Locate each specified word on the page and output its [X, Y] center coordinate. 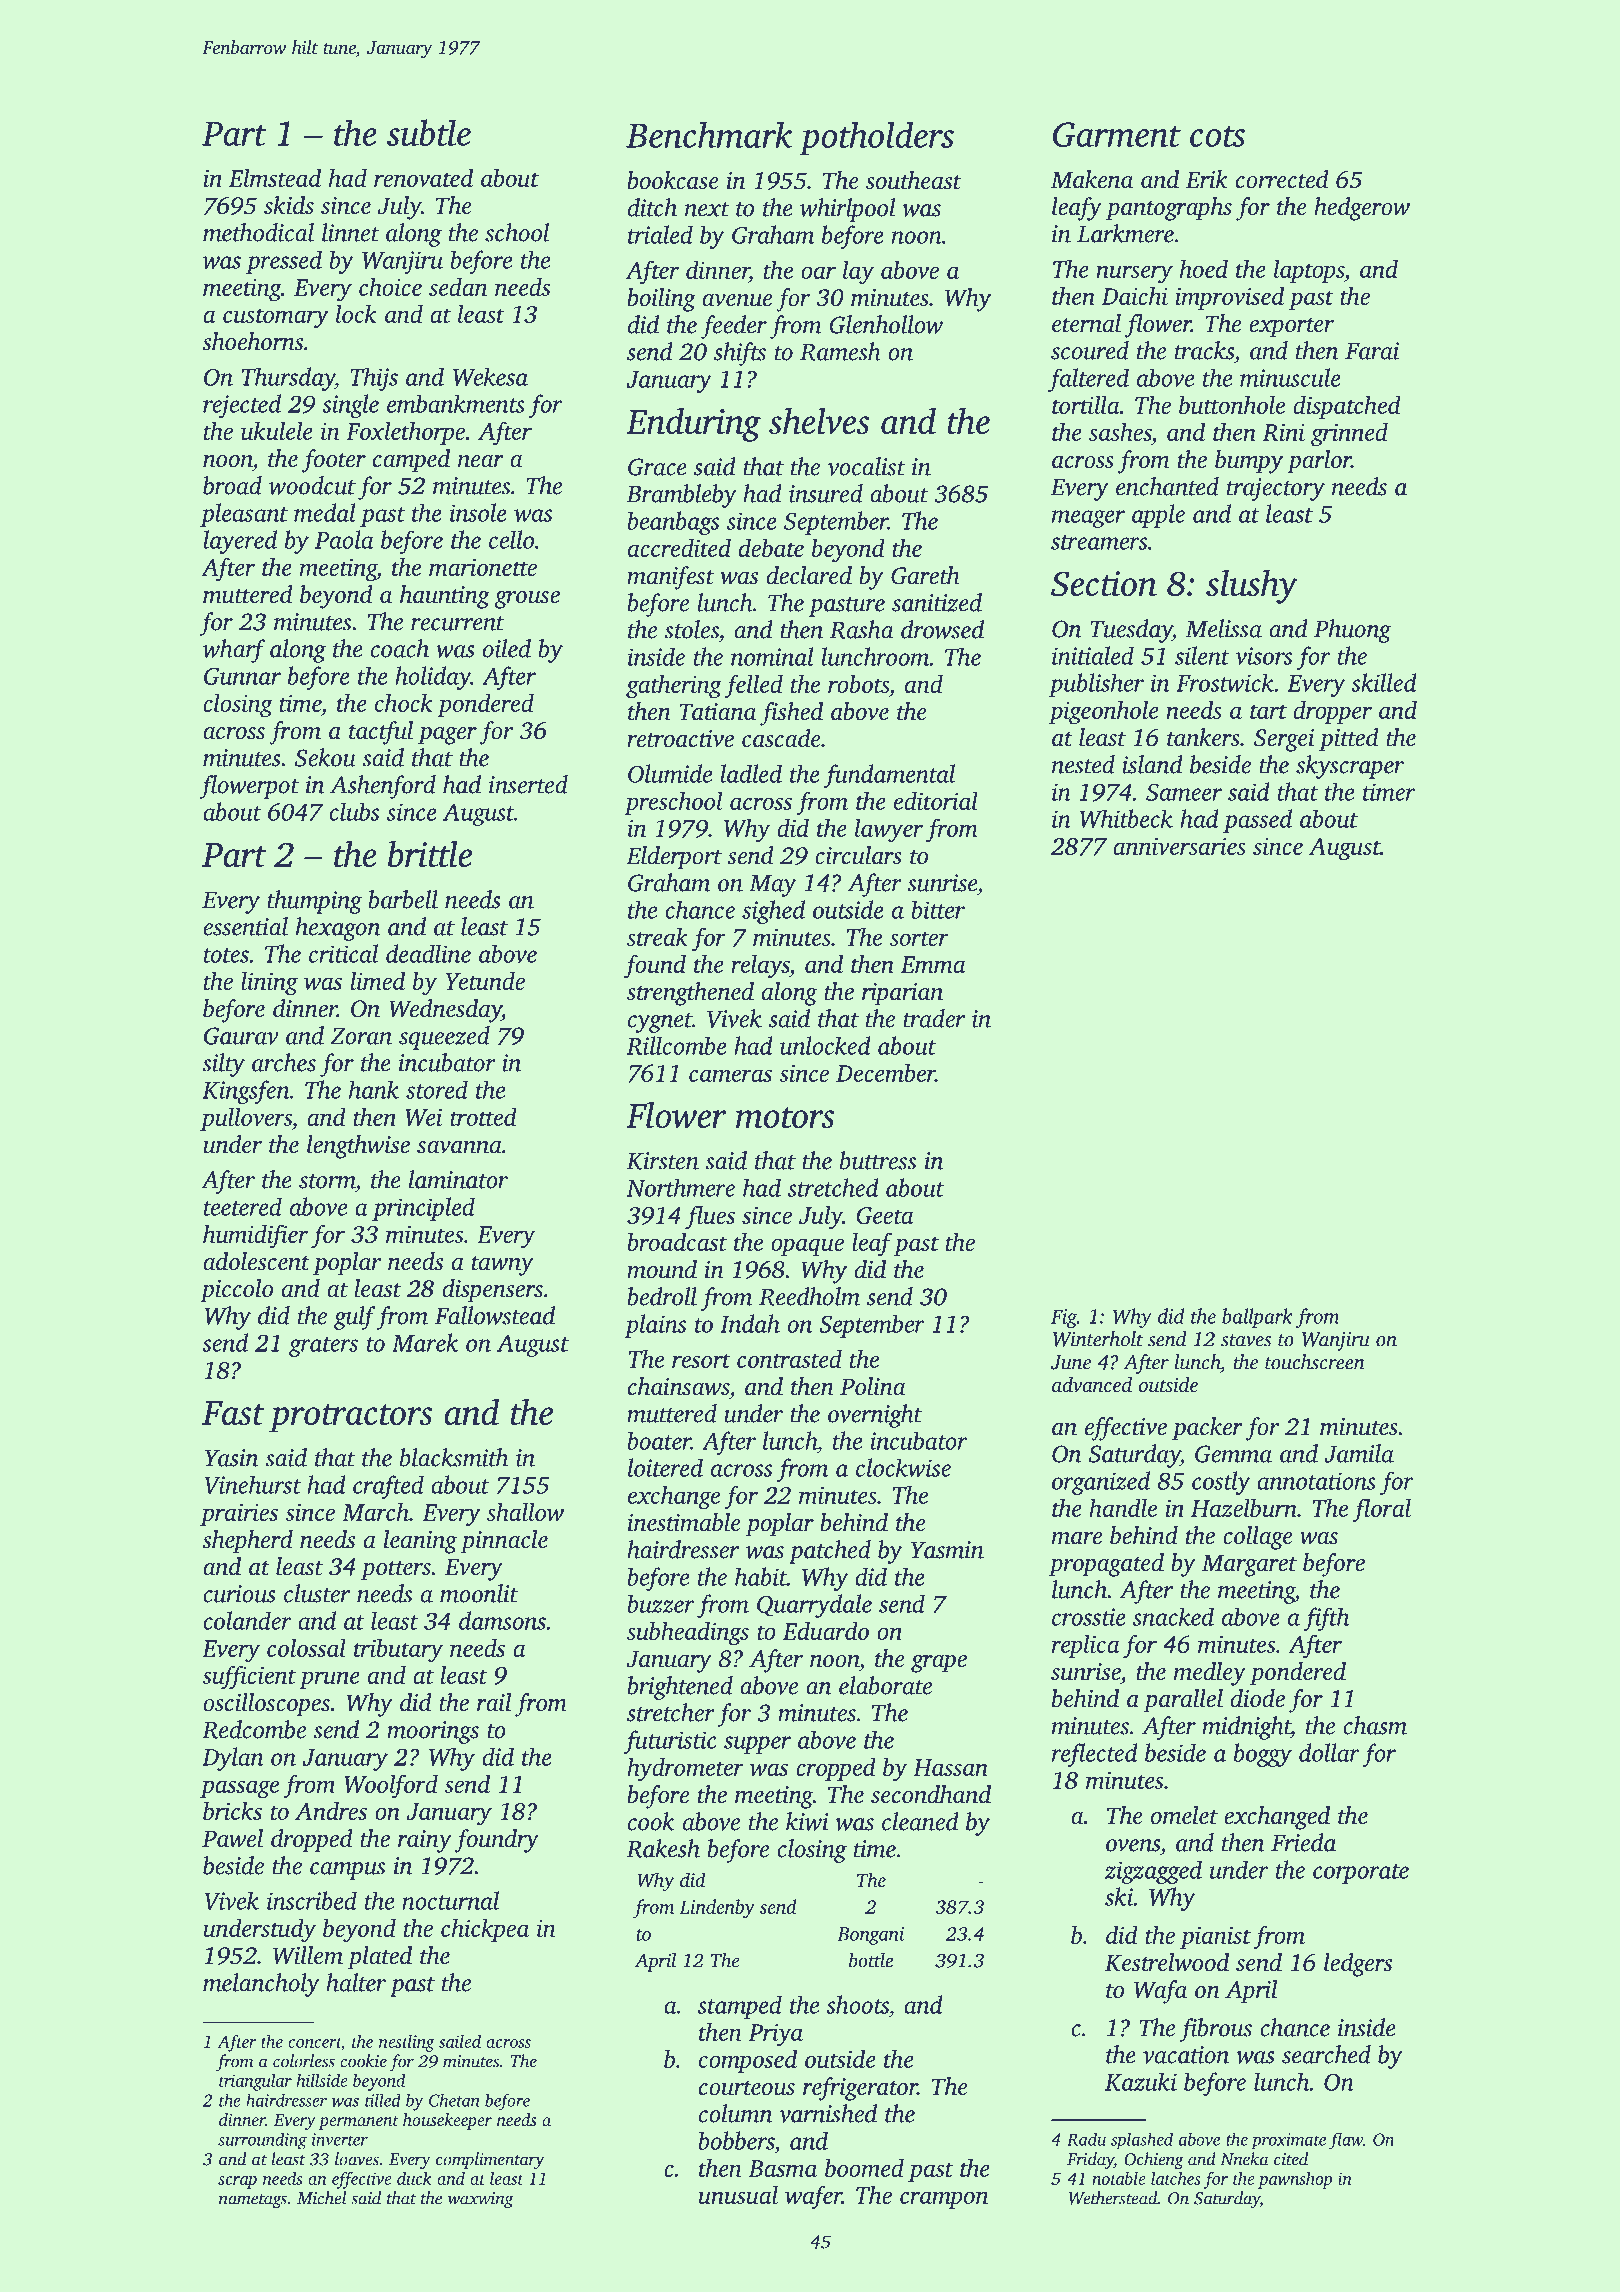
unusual [738, 2195]
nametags [253, 2201]
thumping [314, 902]
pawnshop [1295, 2180]
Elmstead [275, 177]
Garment [1117, 134]
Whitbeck [1126, 818]
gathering [674, 686]
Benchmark [709, 135]
